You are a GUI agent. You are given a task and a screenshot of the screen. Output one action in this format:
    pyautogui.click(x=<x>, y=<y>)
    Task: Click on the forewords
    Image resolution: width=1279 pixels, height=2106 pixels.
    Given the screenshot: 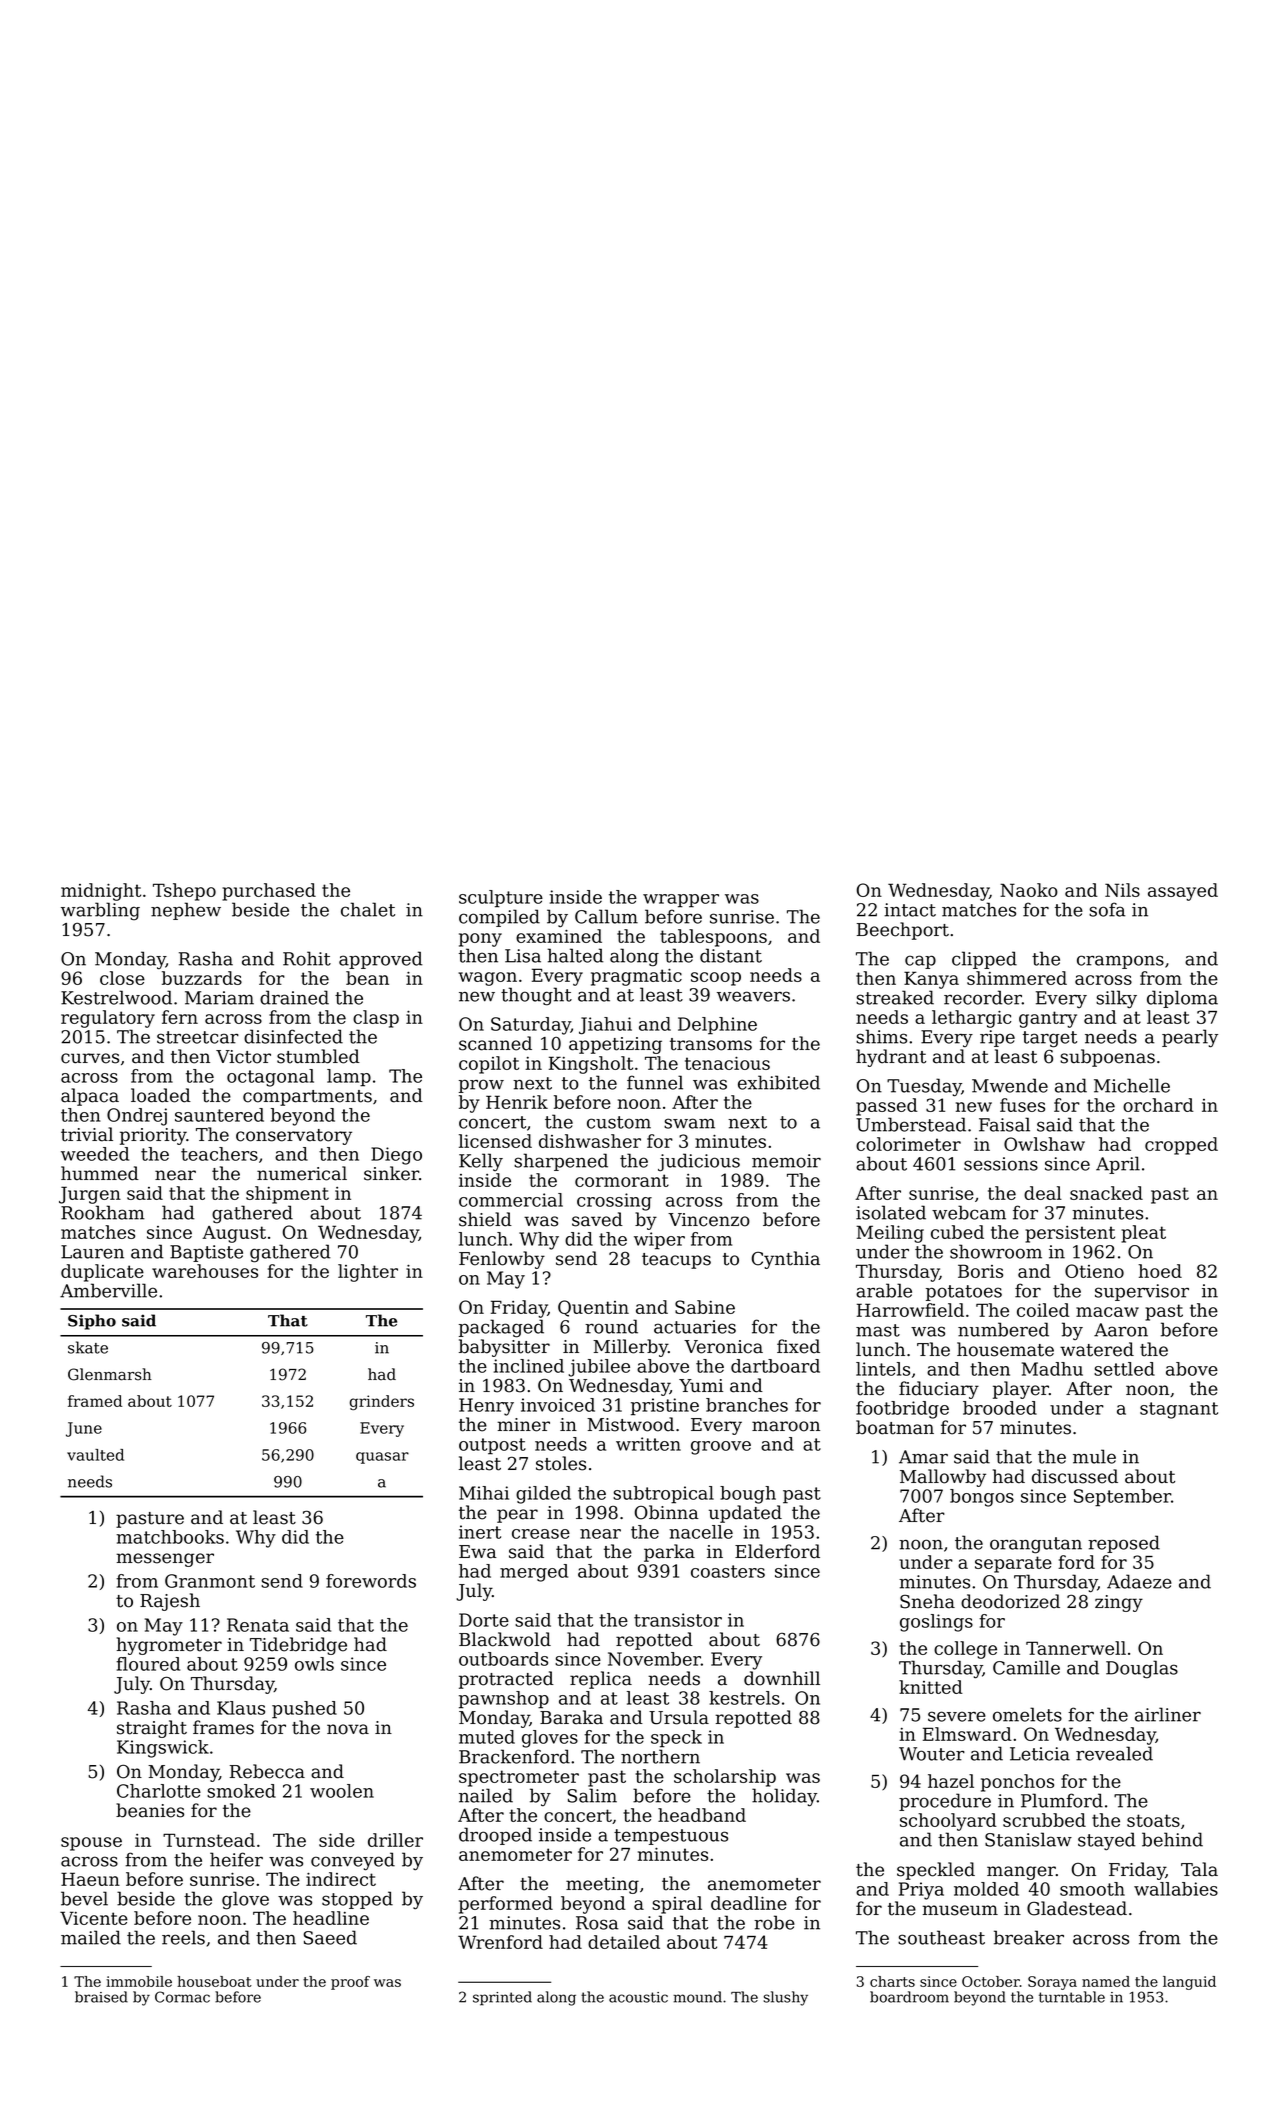 What is the action you would take?
    pyautogui.click(x=371, y=1581)
